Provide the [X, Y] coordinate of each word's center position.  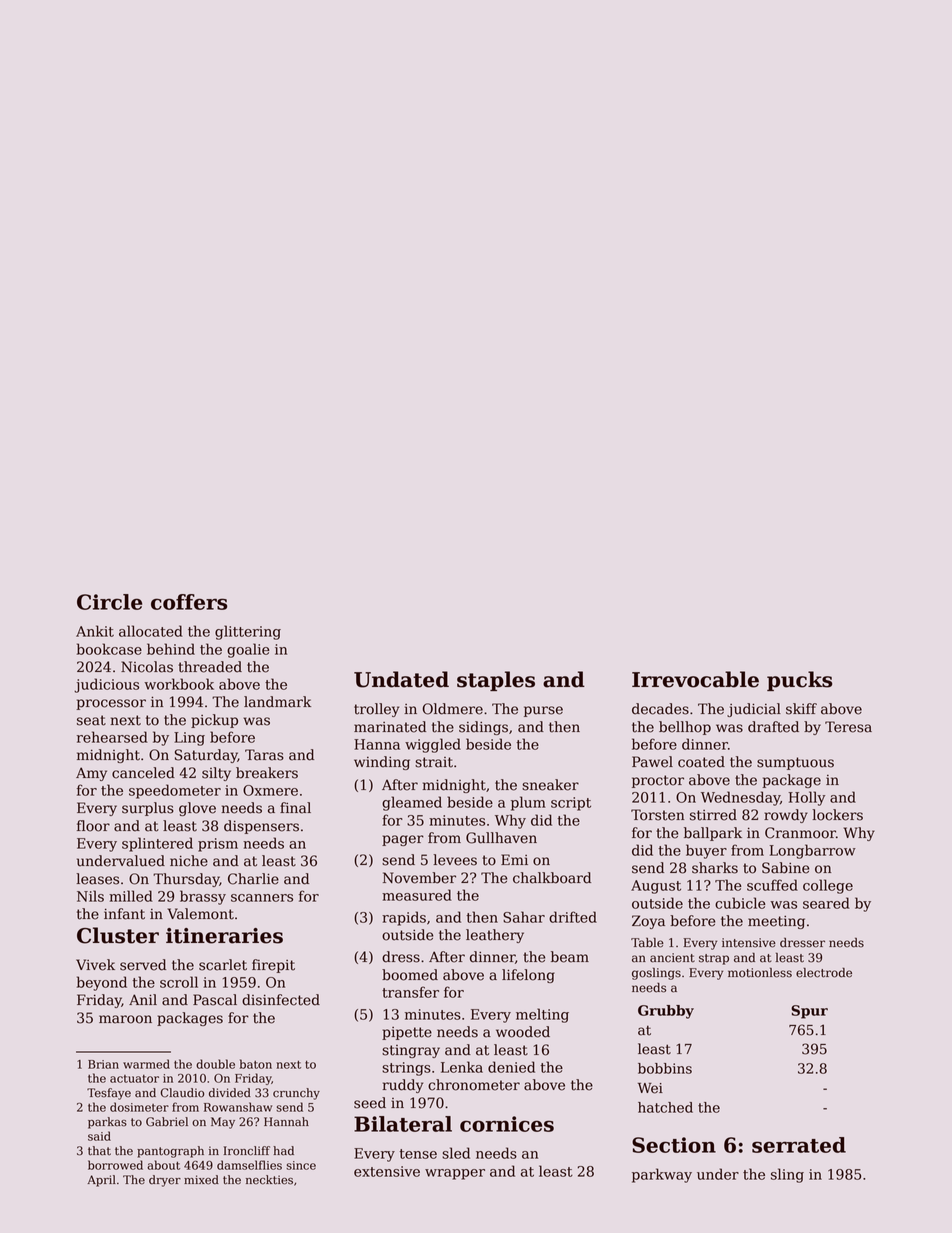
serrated [799, 1145]
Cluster [118, 935]
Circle [109, 602]
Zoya [648, 922]
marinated [390, 727]
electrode [824, 973]
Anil [143, 999]
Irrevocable [695, 679]
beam [570, 957]
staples [496, 681]
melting [542, 1015]
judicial [754, 710]
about [163, 1165]
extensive [387, 1171]
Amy [91, 774]
